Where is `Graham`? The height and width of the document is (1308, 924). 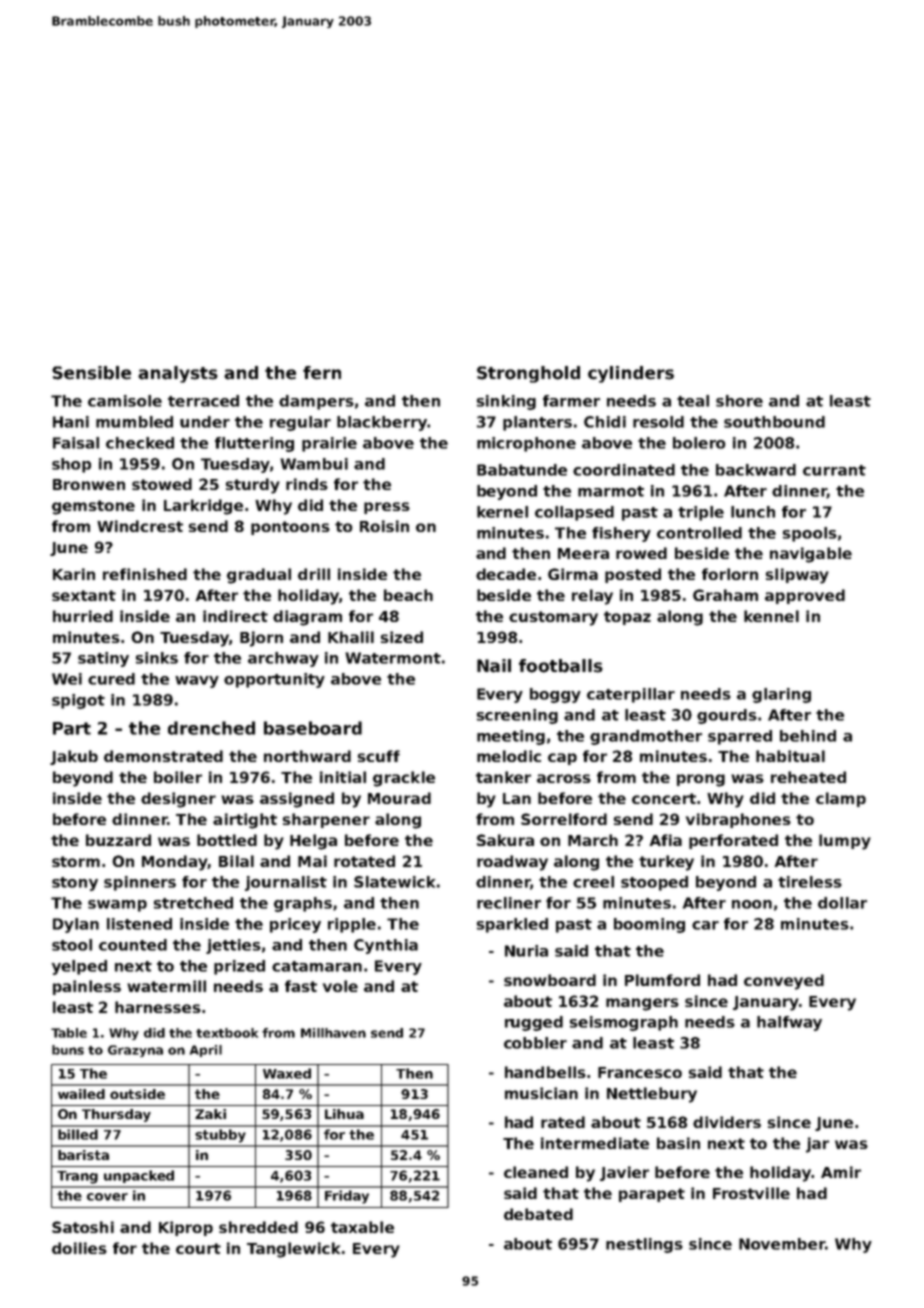
Graham is located at coordinates (725, 595).
